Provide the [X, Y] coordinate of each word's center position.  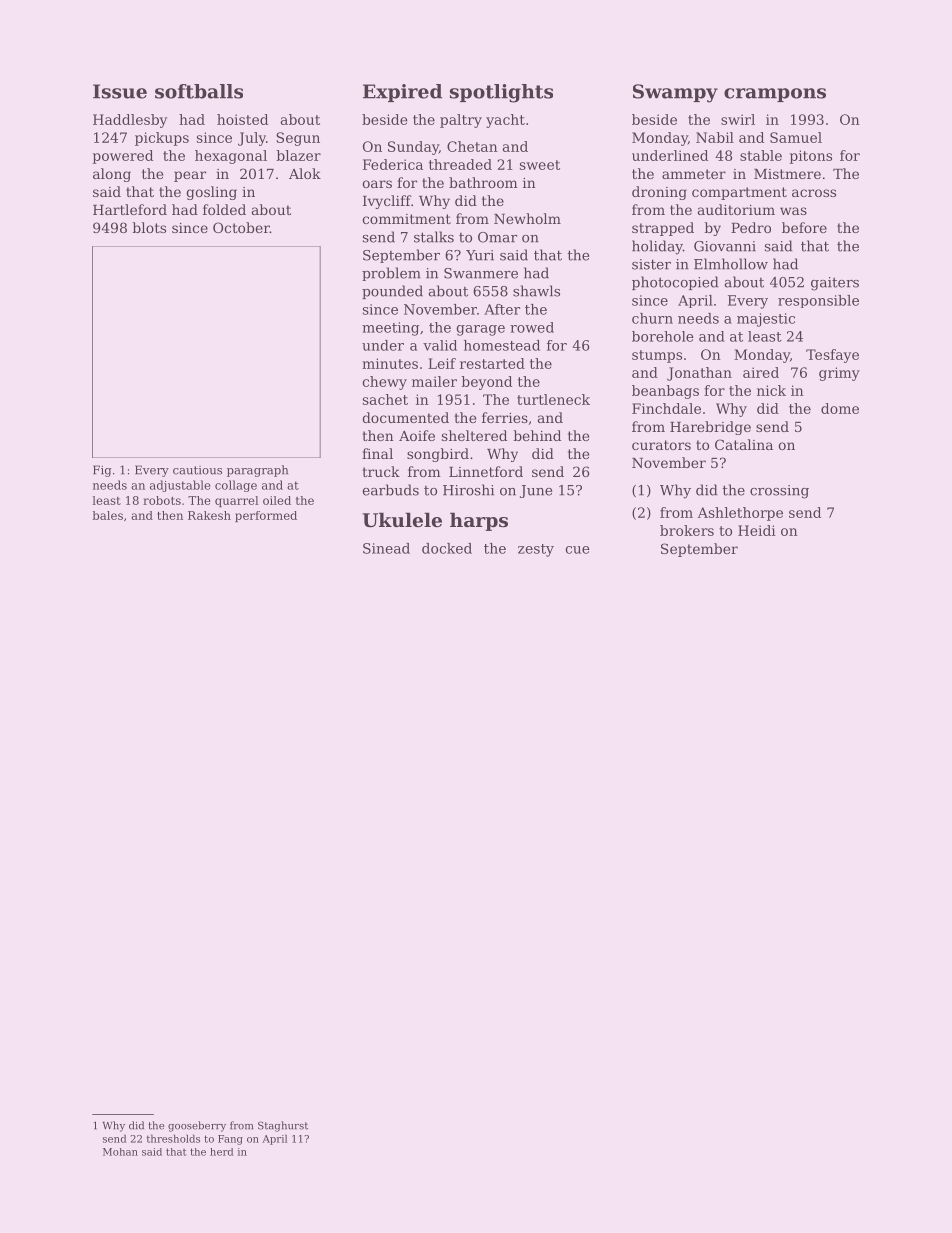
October [241, 227]
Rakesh [209, 515]
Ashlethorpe [740, 514]
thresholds [173, 1138]
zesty [536, 550]
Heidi [757, 530]
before [804, 227]
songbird [438, 455]
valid [440, 345]
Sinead [386, 548]
